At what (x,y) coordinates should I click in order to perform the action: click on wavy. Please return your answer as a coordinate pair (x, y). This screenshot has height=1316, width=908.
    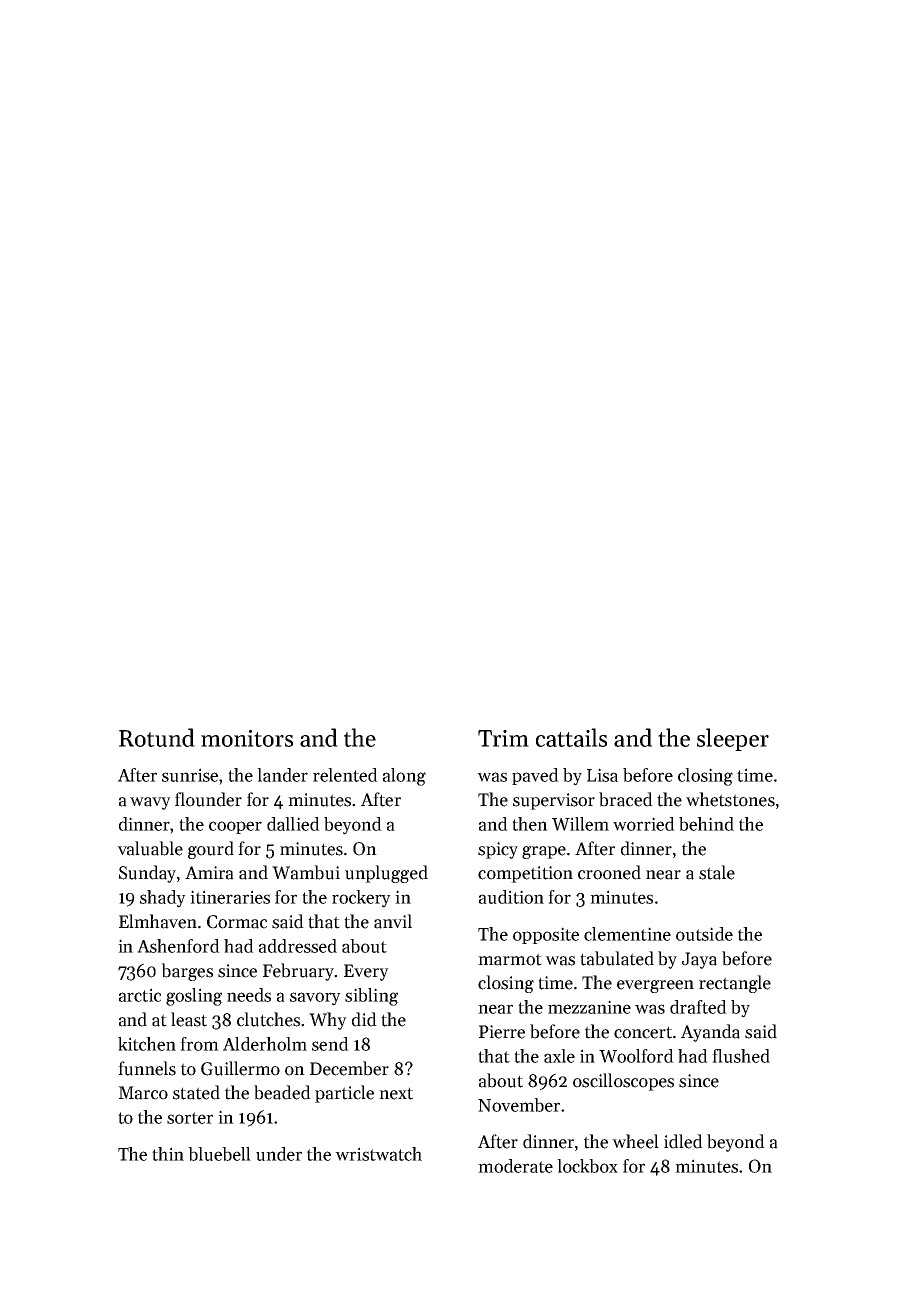
    Looking at the image, I should click on (150, 803).
